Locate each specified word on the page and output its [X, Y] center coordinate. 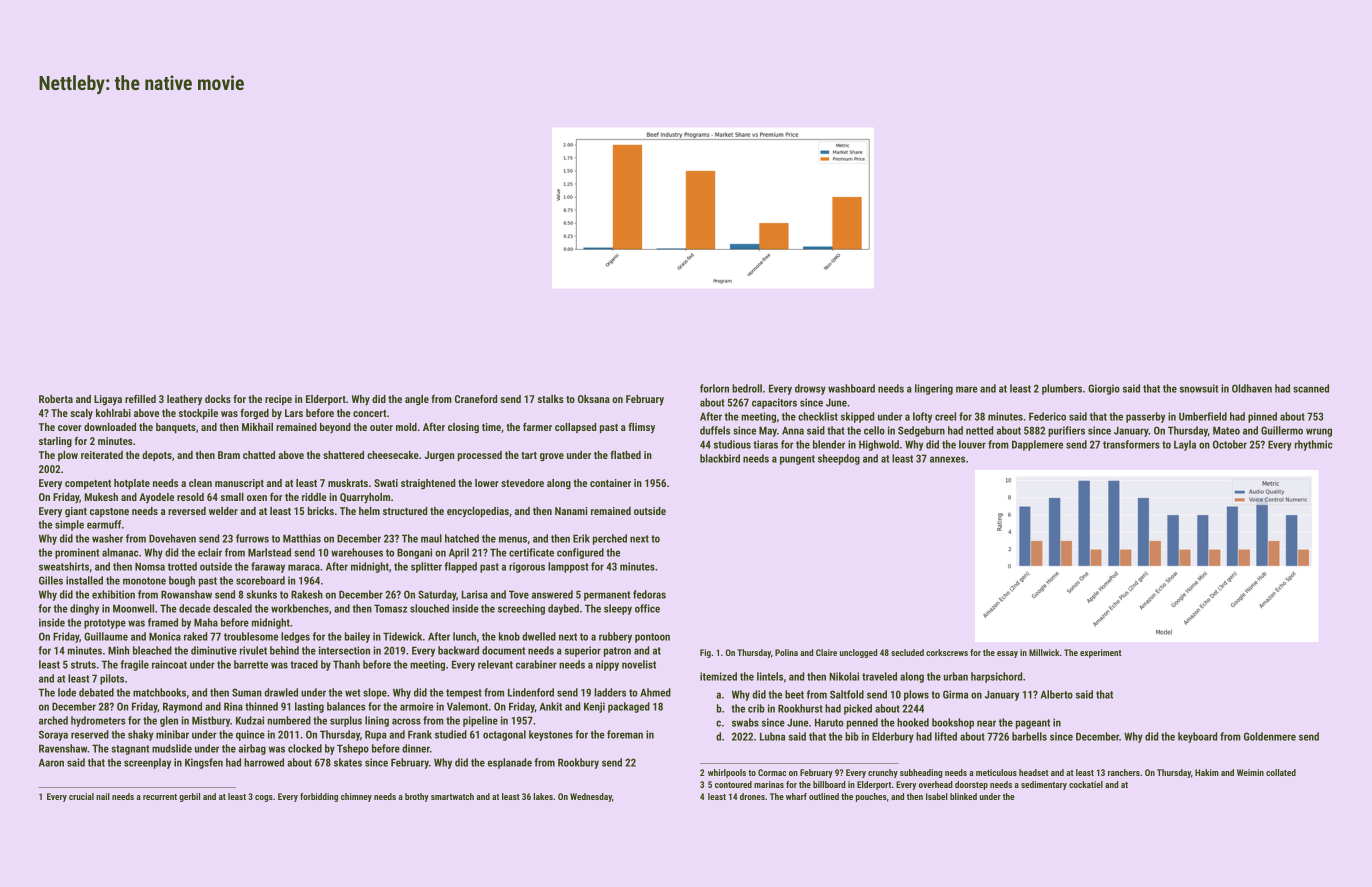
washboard [851, 388]
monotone [144, 581]
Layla [1185, 445]
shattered [343, 455]
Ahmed [655, 692]
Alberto [1057, 694]
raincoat [169, 664]
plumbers [1062, 389]
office [647, 608]
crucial [81, 796]
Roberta [56, 399]
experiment [1100, 653]
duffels [715, 430]
